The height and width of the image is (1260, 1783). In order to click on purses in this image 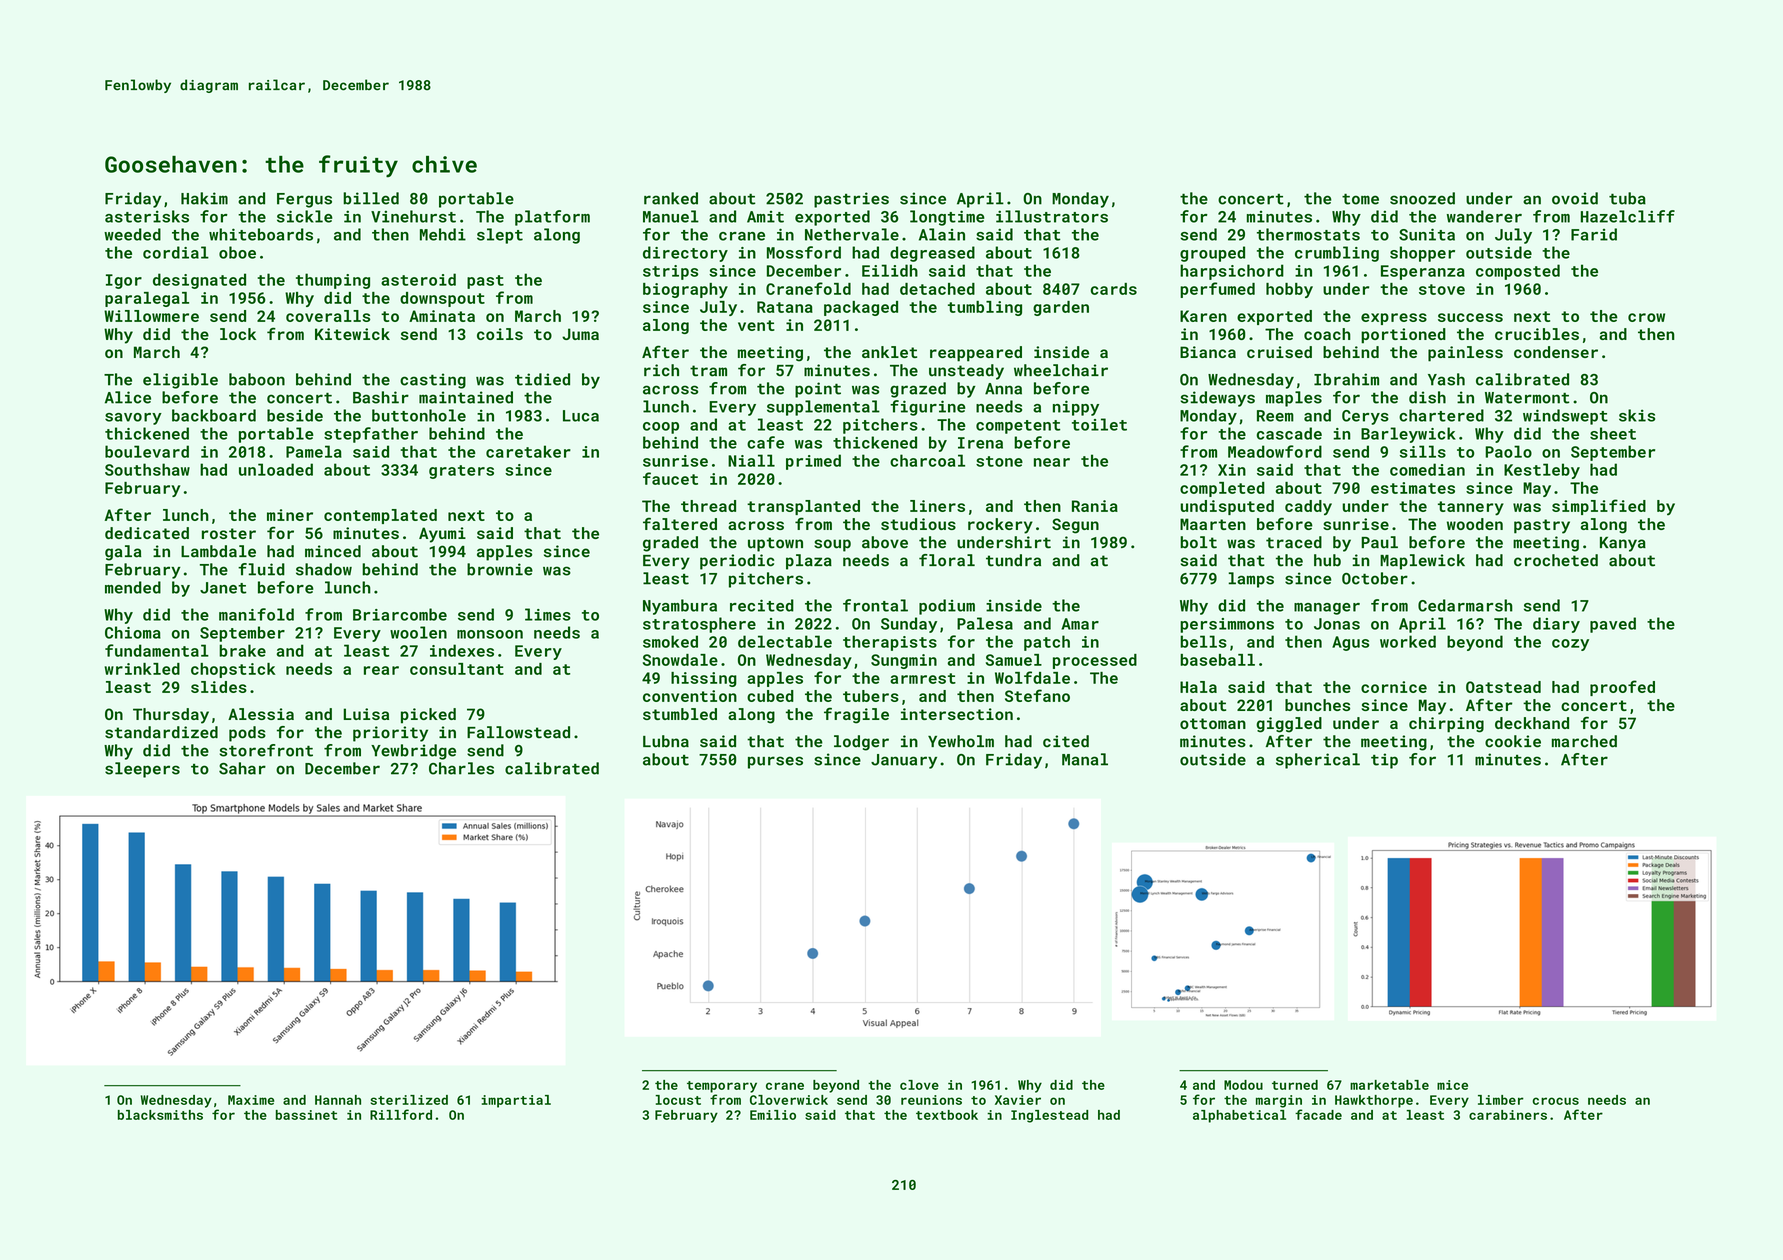, I will do `click(775, 762)`.
